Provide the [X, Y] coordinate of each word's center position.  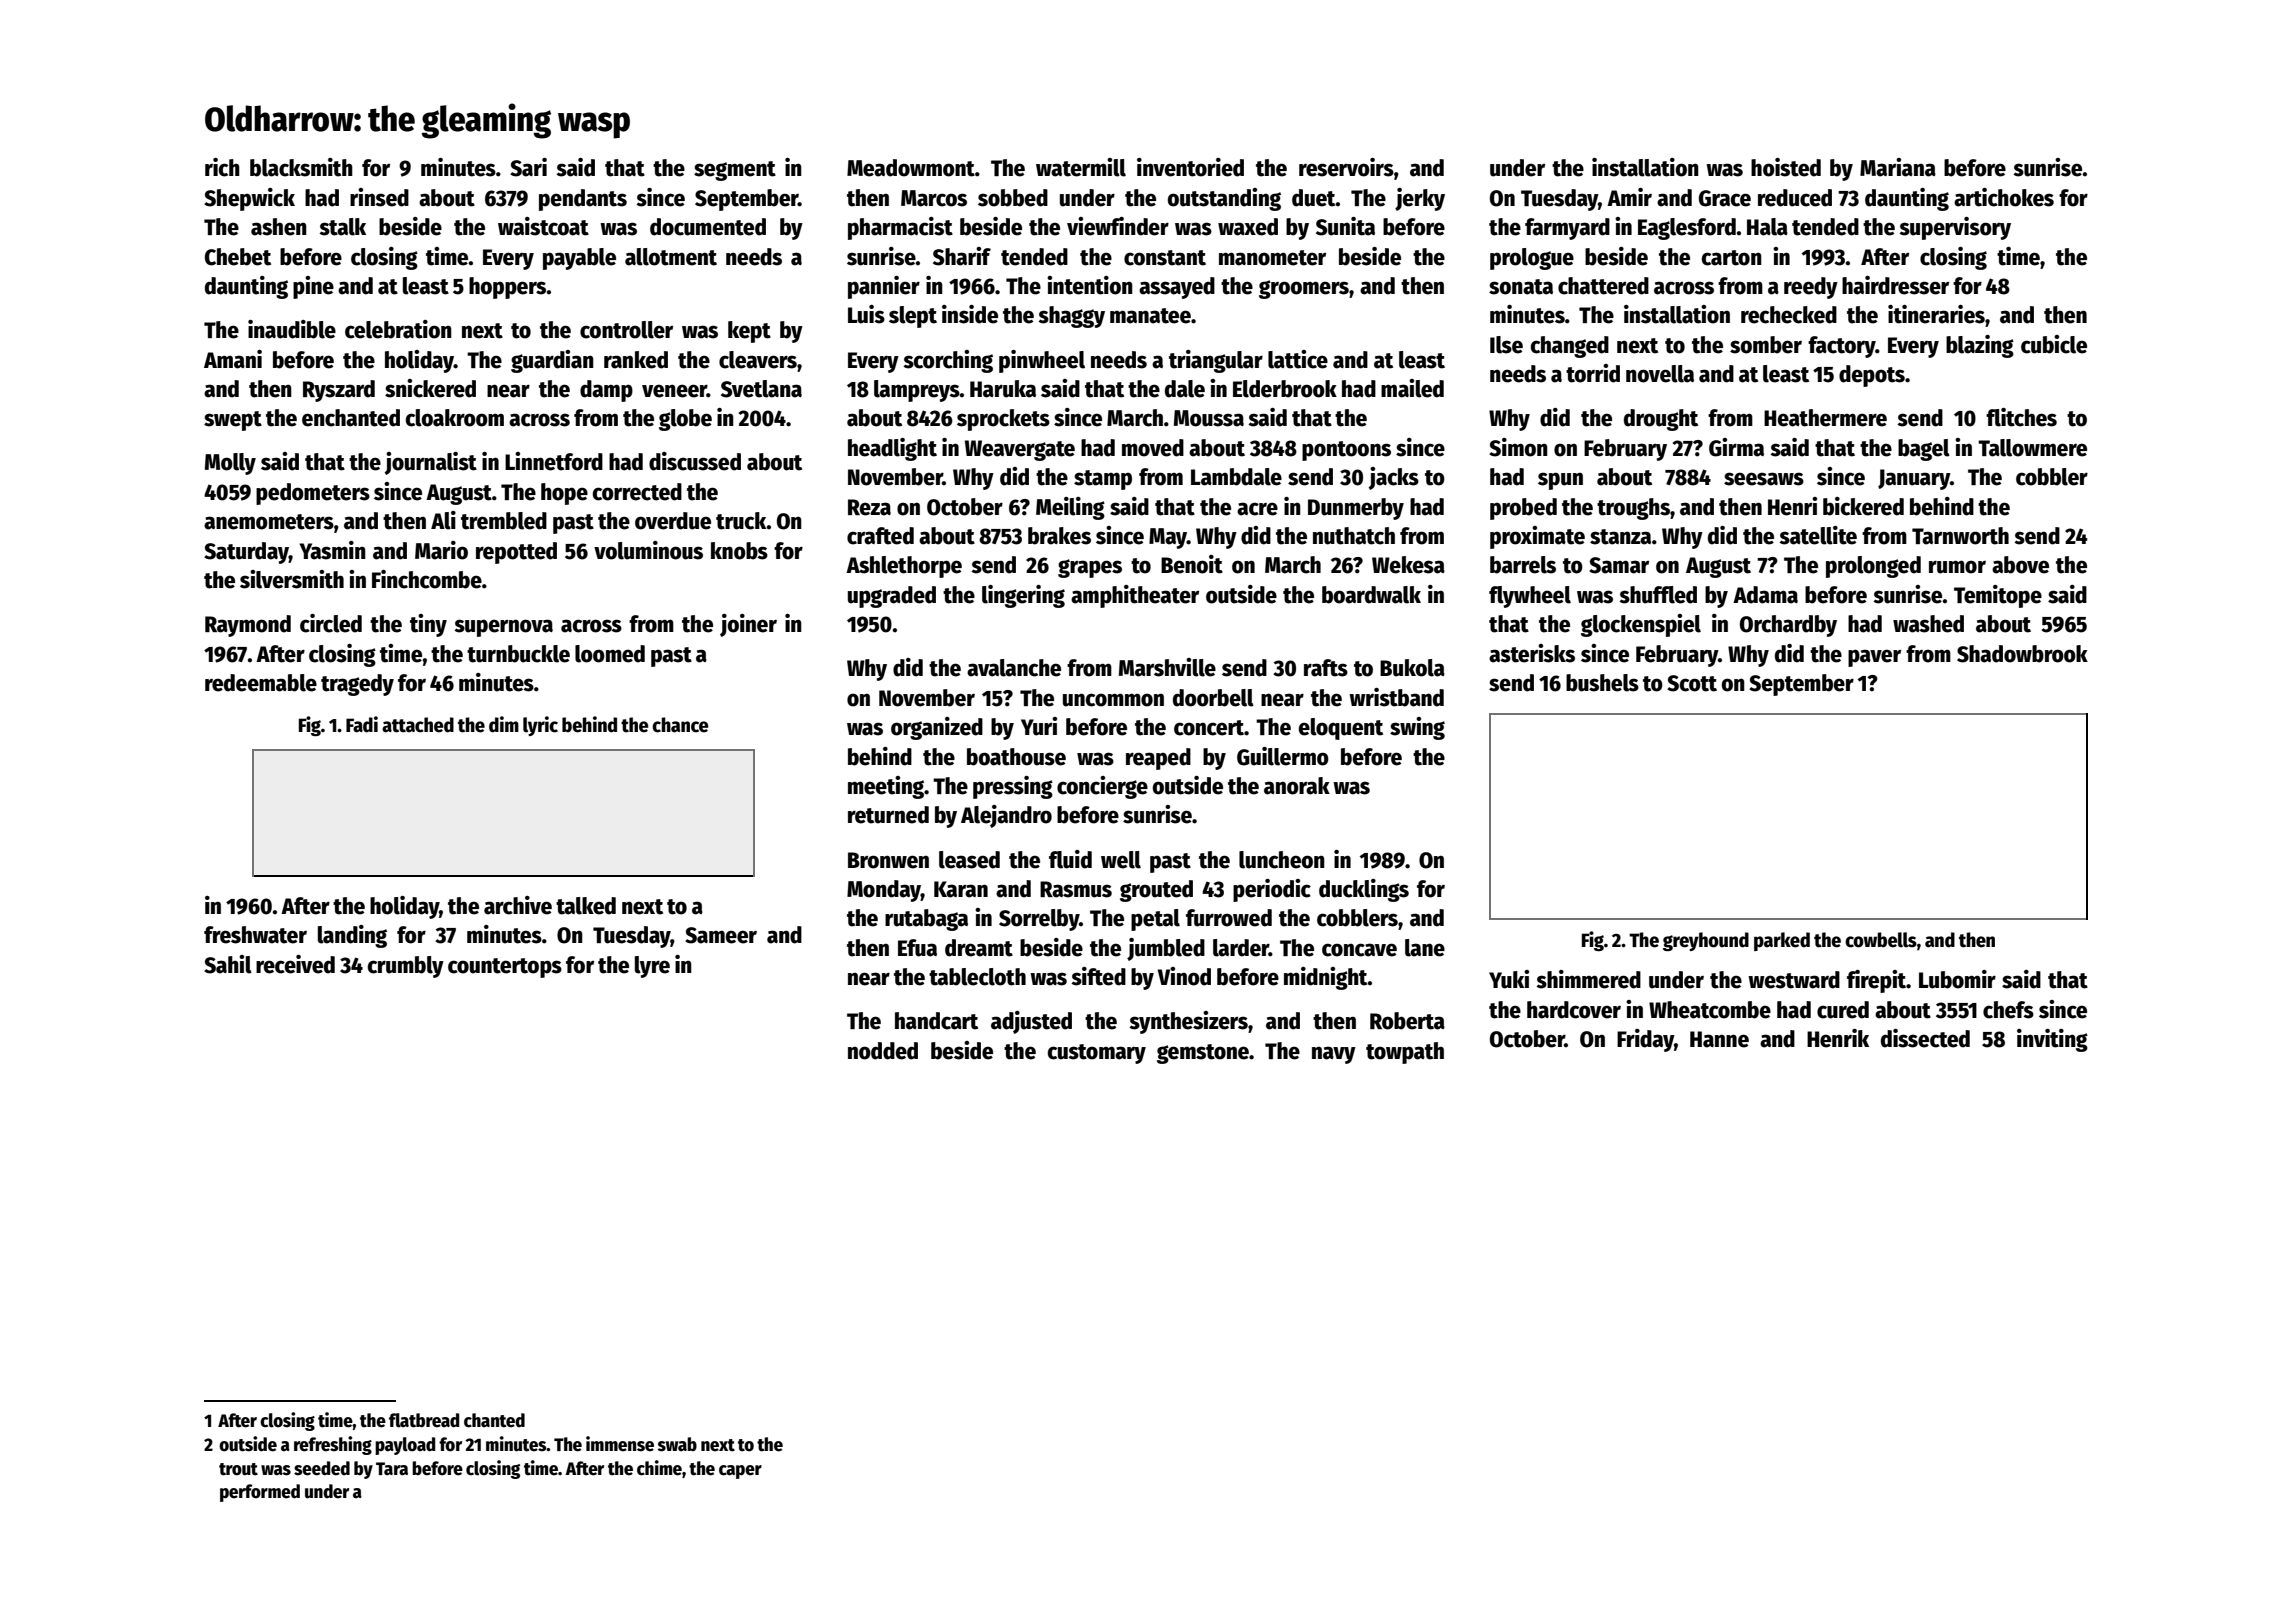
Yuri [1039, 726]
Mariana [1898, 167]
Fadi [362, 724]
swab [677, 1444]
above [2020, 565]
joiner [748, 625]
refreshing [333, 1445]
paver [1874, 658]
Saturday [246, 553]
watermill [1081, 167]
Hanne [1719, 1039]
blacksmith [301, 167]
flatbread [424, 1420]
